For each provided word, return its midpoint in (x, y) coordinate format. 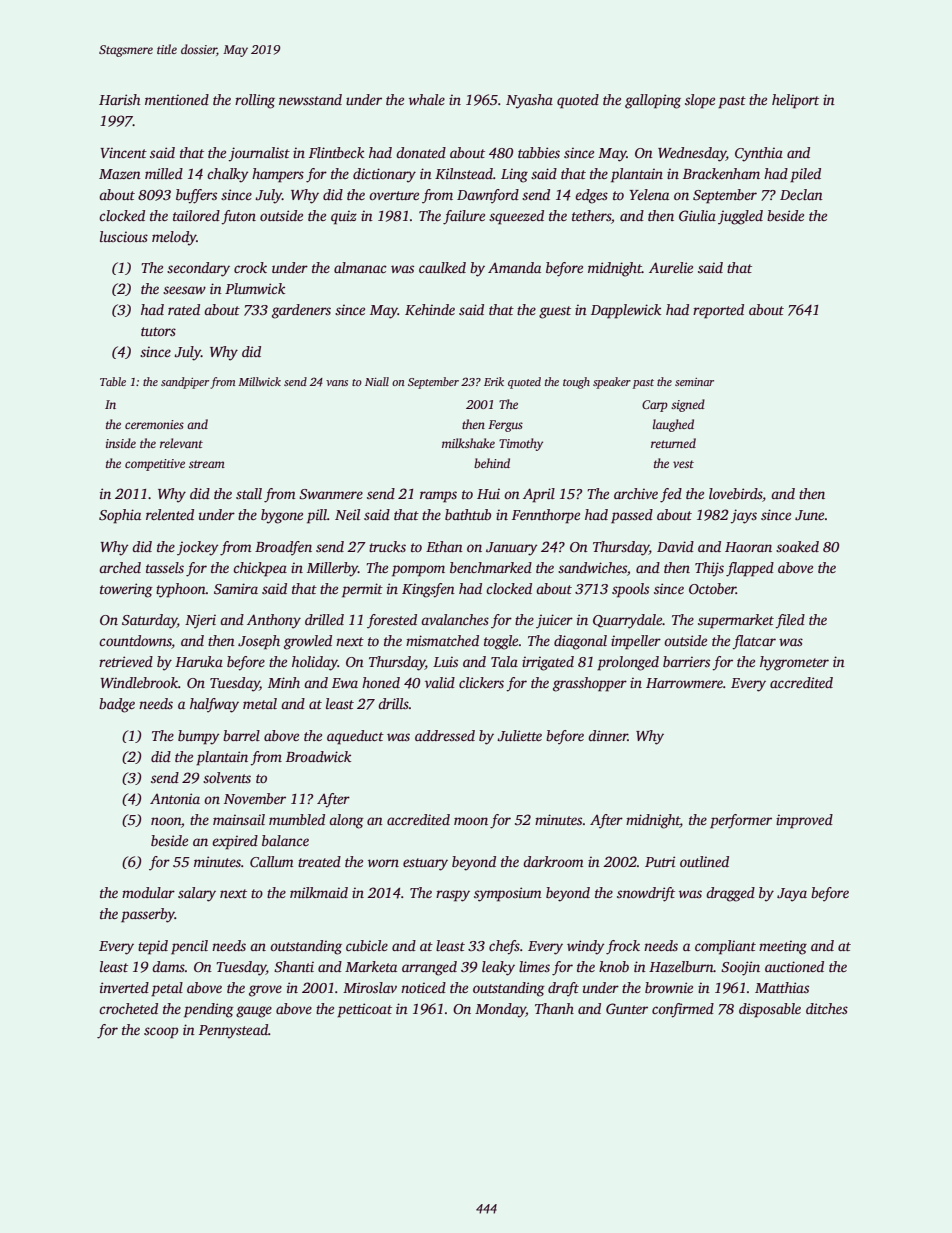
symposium (508, 894)
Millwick (259, 381)
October (712, 588)
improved (804, 821)
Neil (347, 514)
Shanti (294, 966)
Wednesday (692, 154)
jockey (198, 548)
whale (427, 99)
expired (235, 842)
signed (688, 405)
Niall (377, 381)
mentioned (177, 99)
